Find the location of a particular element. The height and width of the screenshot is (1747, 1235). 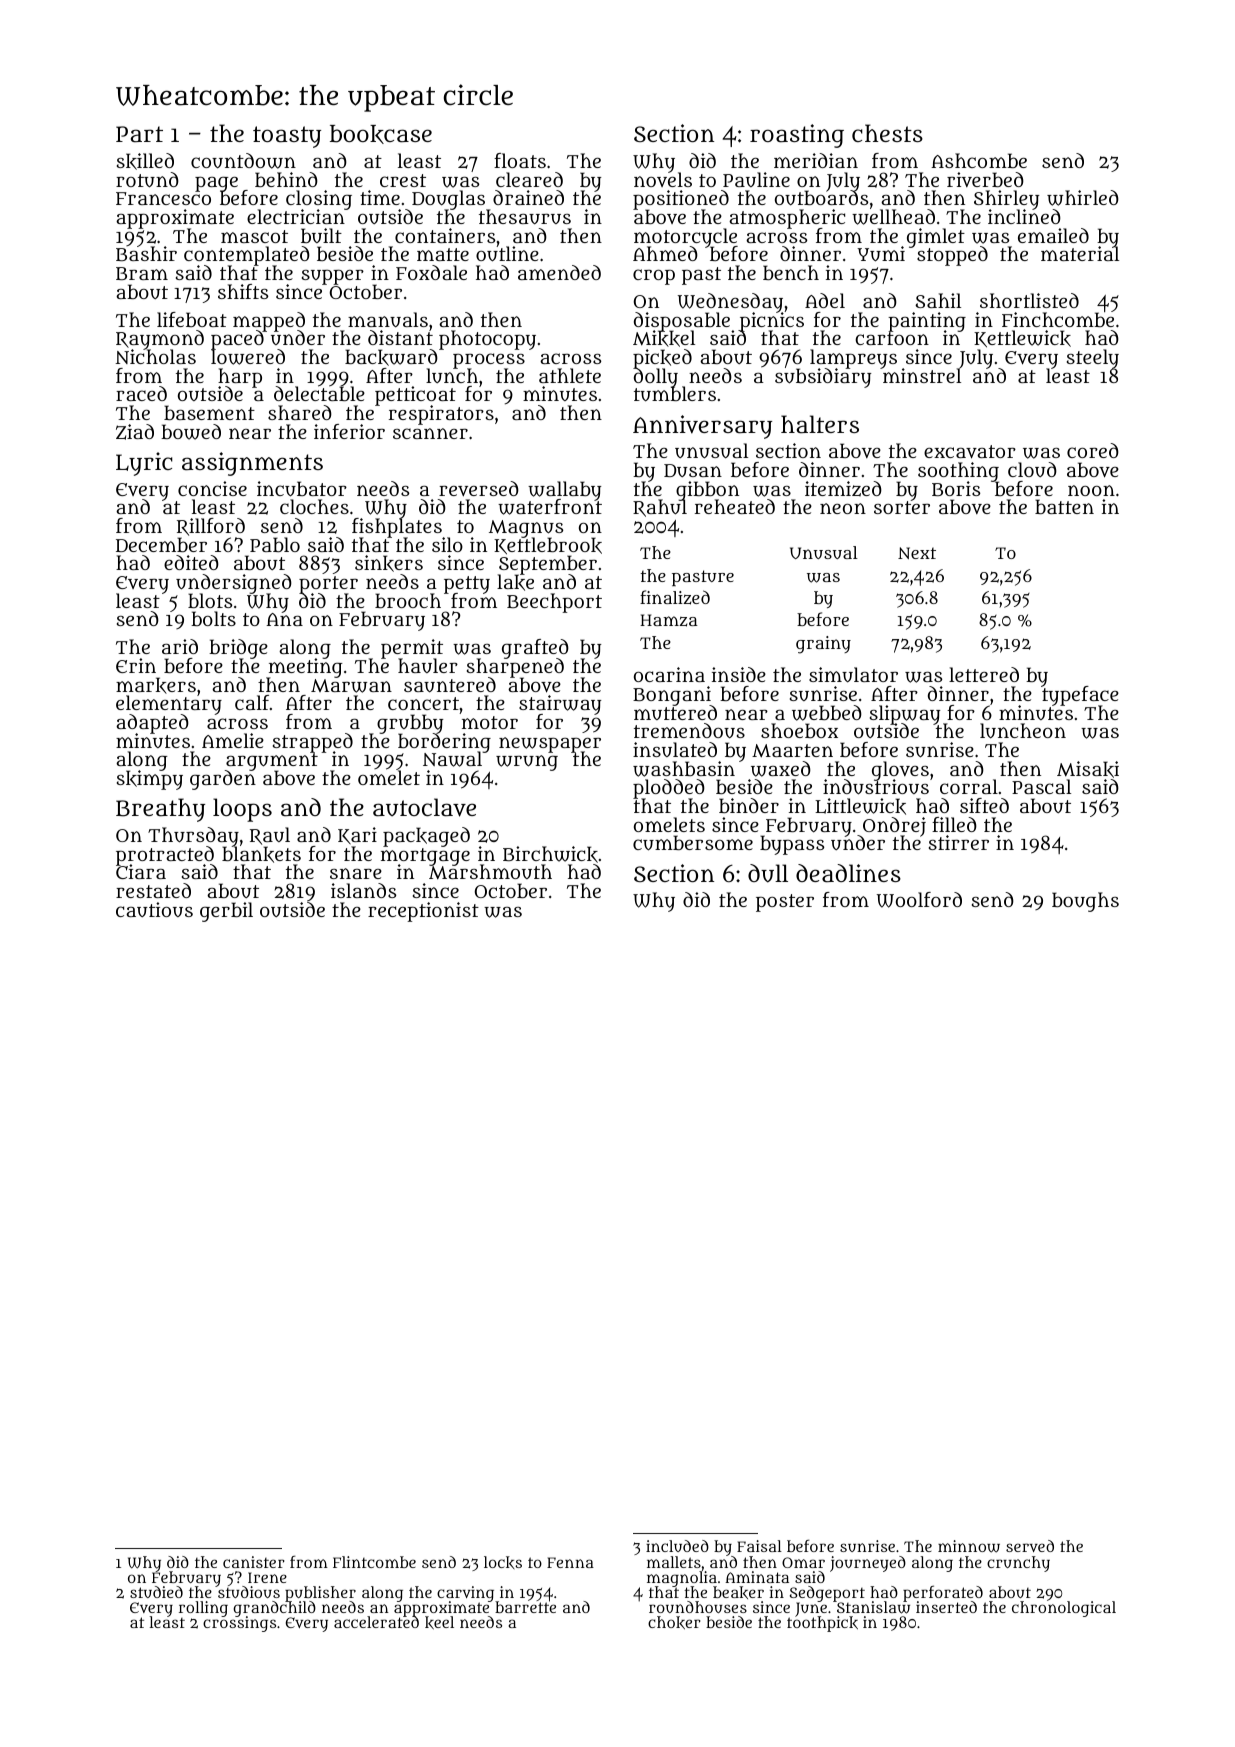

bookcase is located at coordinates (381, 134).
